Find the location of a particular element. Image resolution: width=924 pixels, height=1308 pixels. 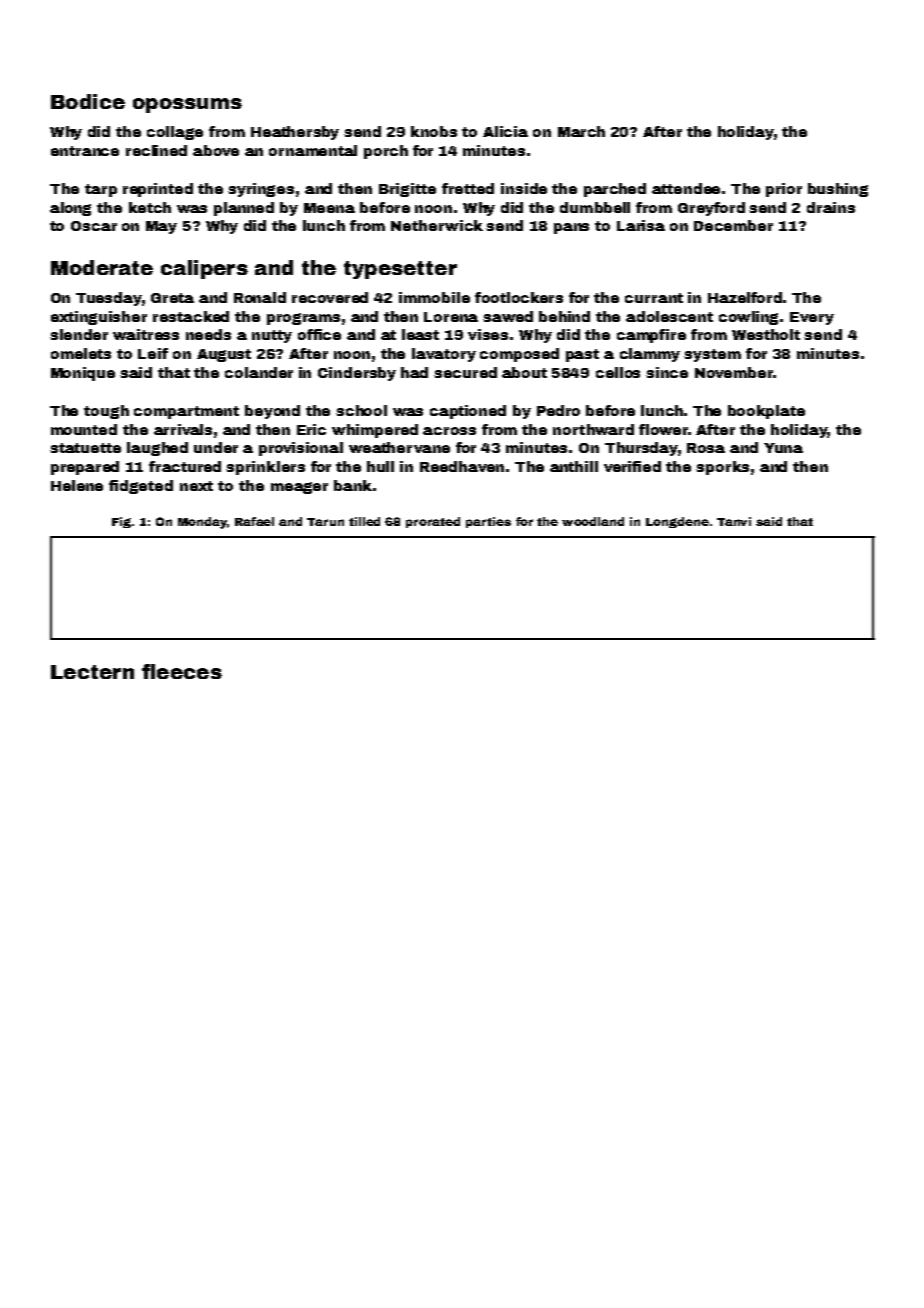

bushing is located at coordinates (838, 190).
